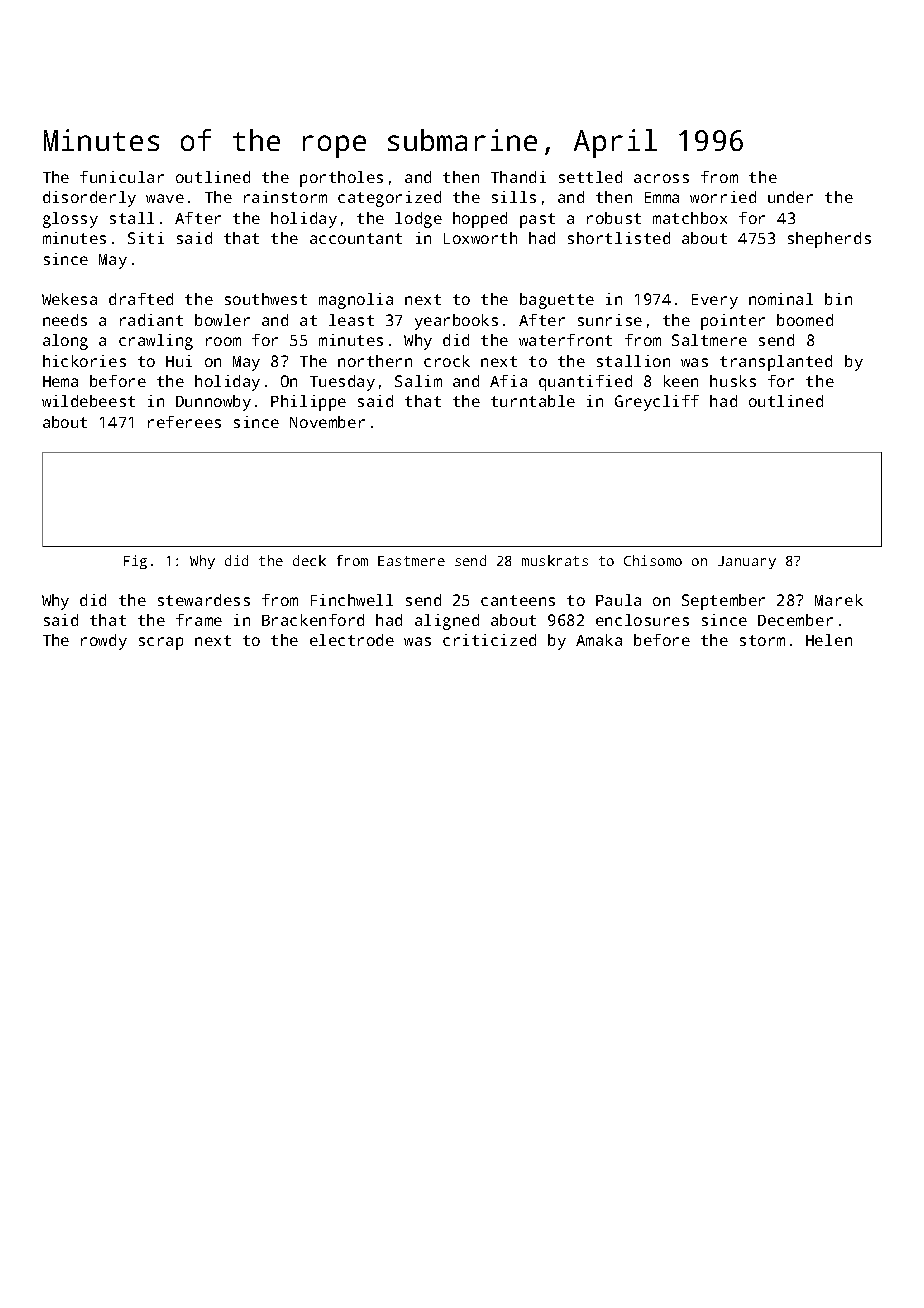 This document has height=1308, width=924. What do you see at coordinates (653, 560) in the document?
I see `Chisomo` at bounding box center [653, 560].
